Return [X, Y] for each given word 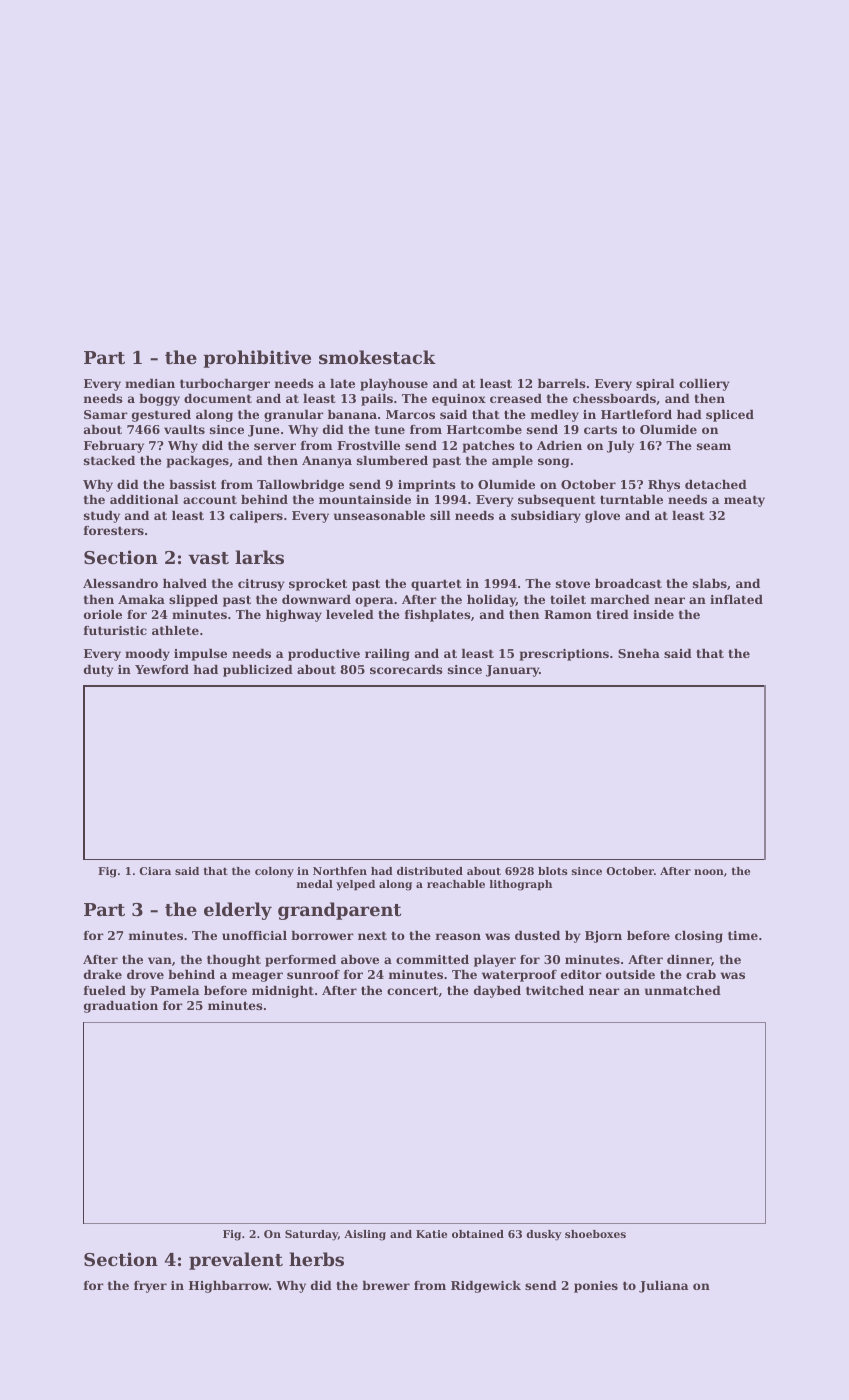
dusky [544, 1235]
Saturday [311, 1235]
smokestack [377, 357]
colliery [704, 385]
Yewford [162, 669]
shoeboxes [595, 1234]
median [150, 383]
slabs [710, 583]
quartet [436, 585]
